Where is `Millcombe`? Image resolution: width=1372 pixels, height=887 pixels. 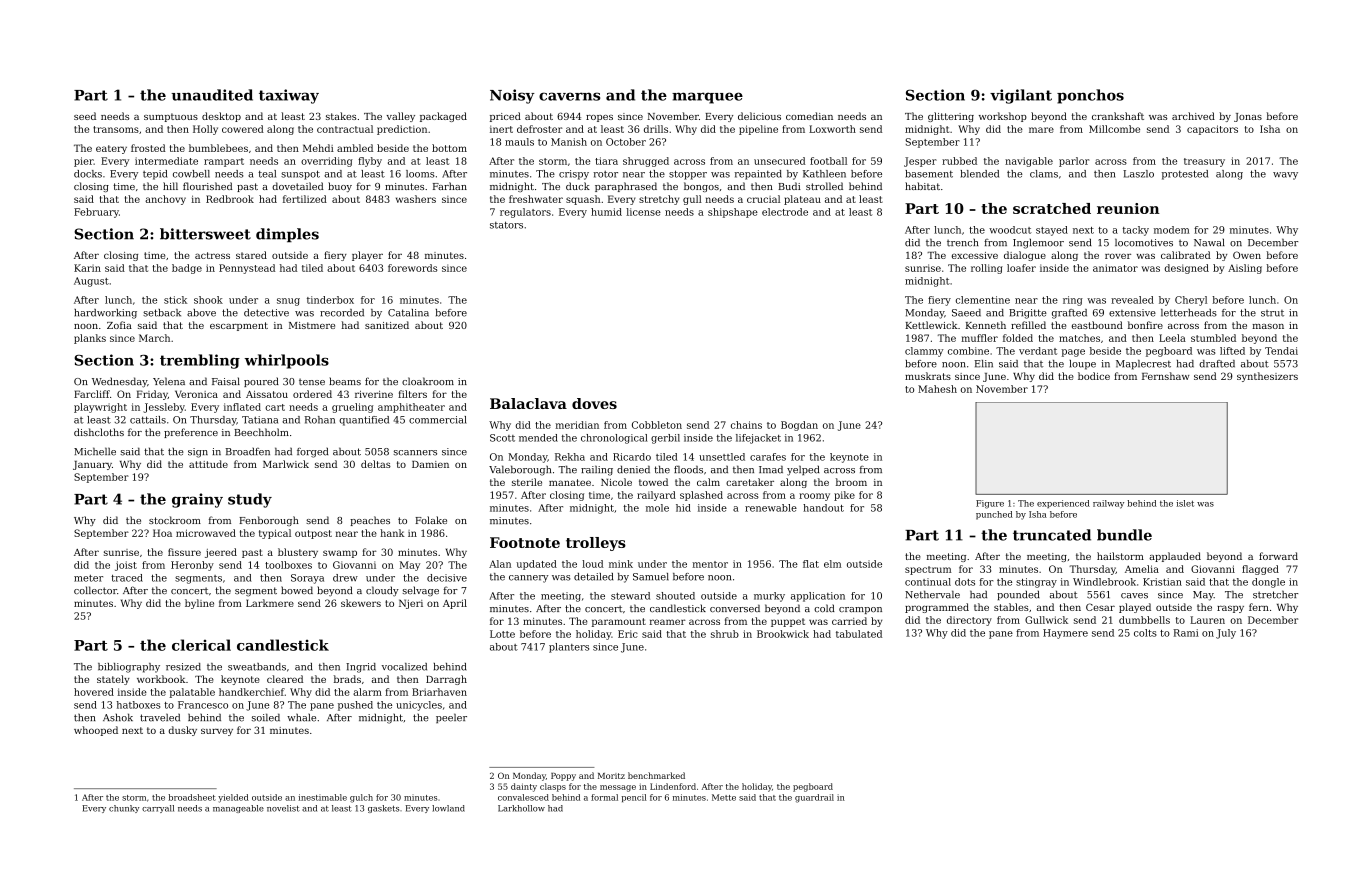
Millcombe is located at coordinates (1114, 129).
